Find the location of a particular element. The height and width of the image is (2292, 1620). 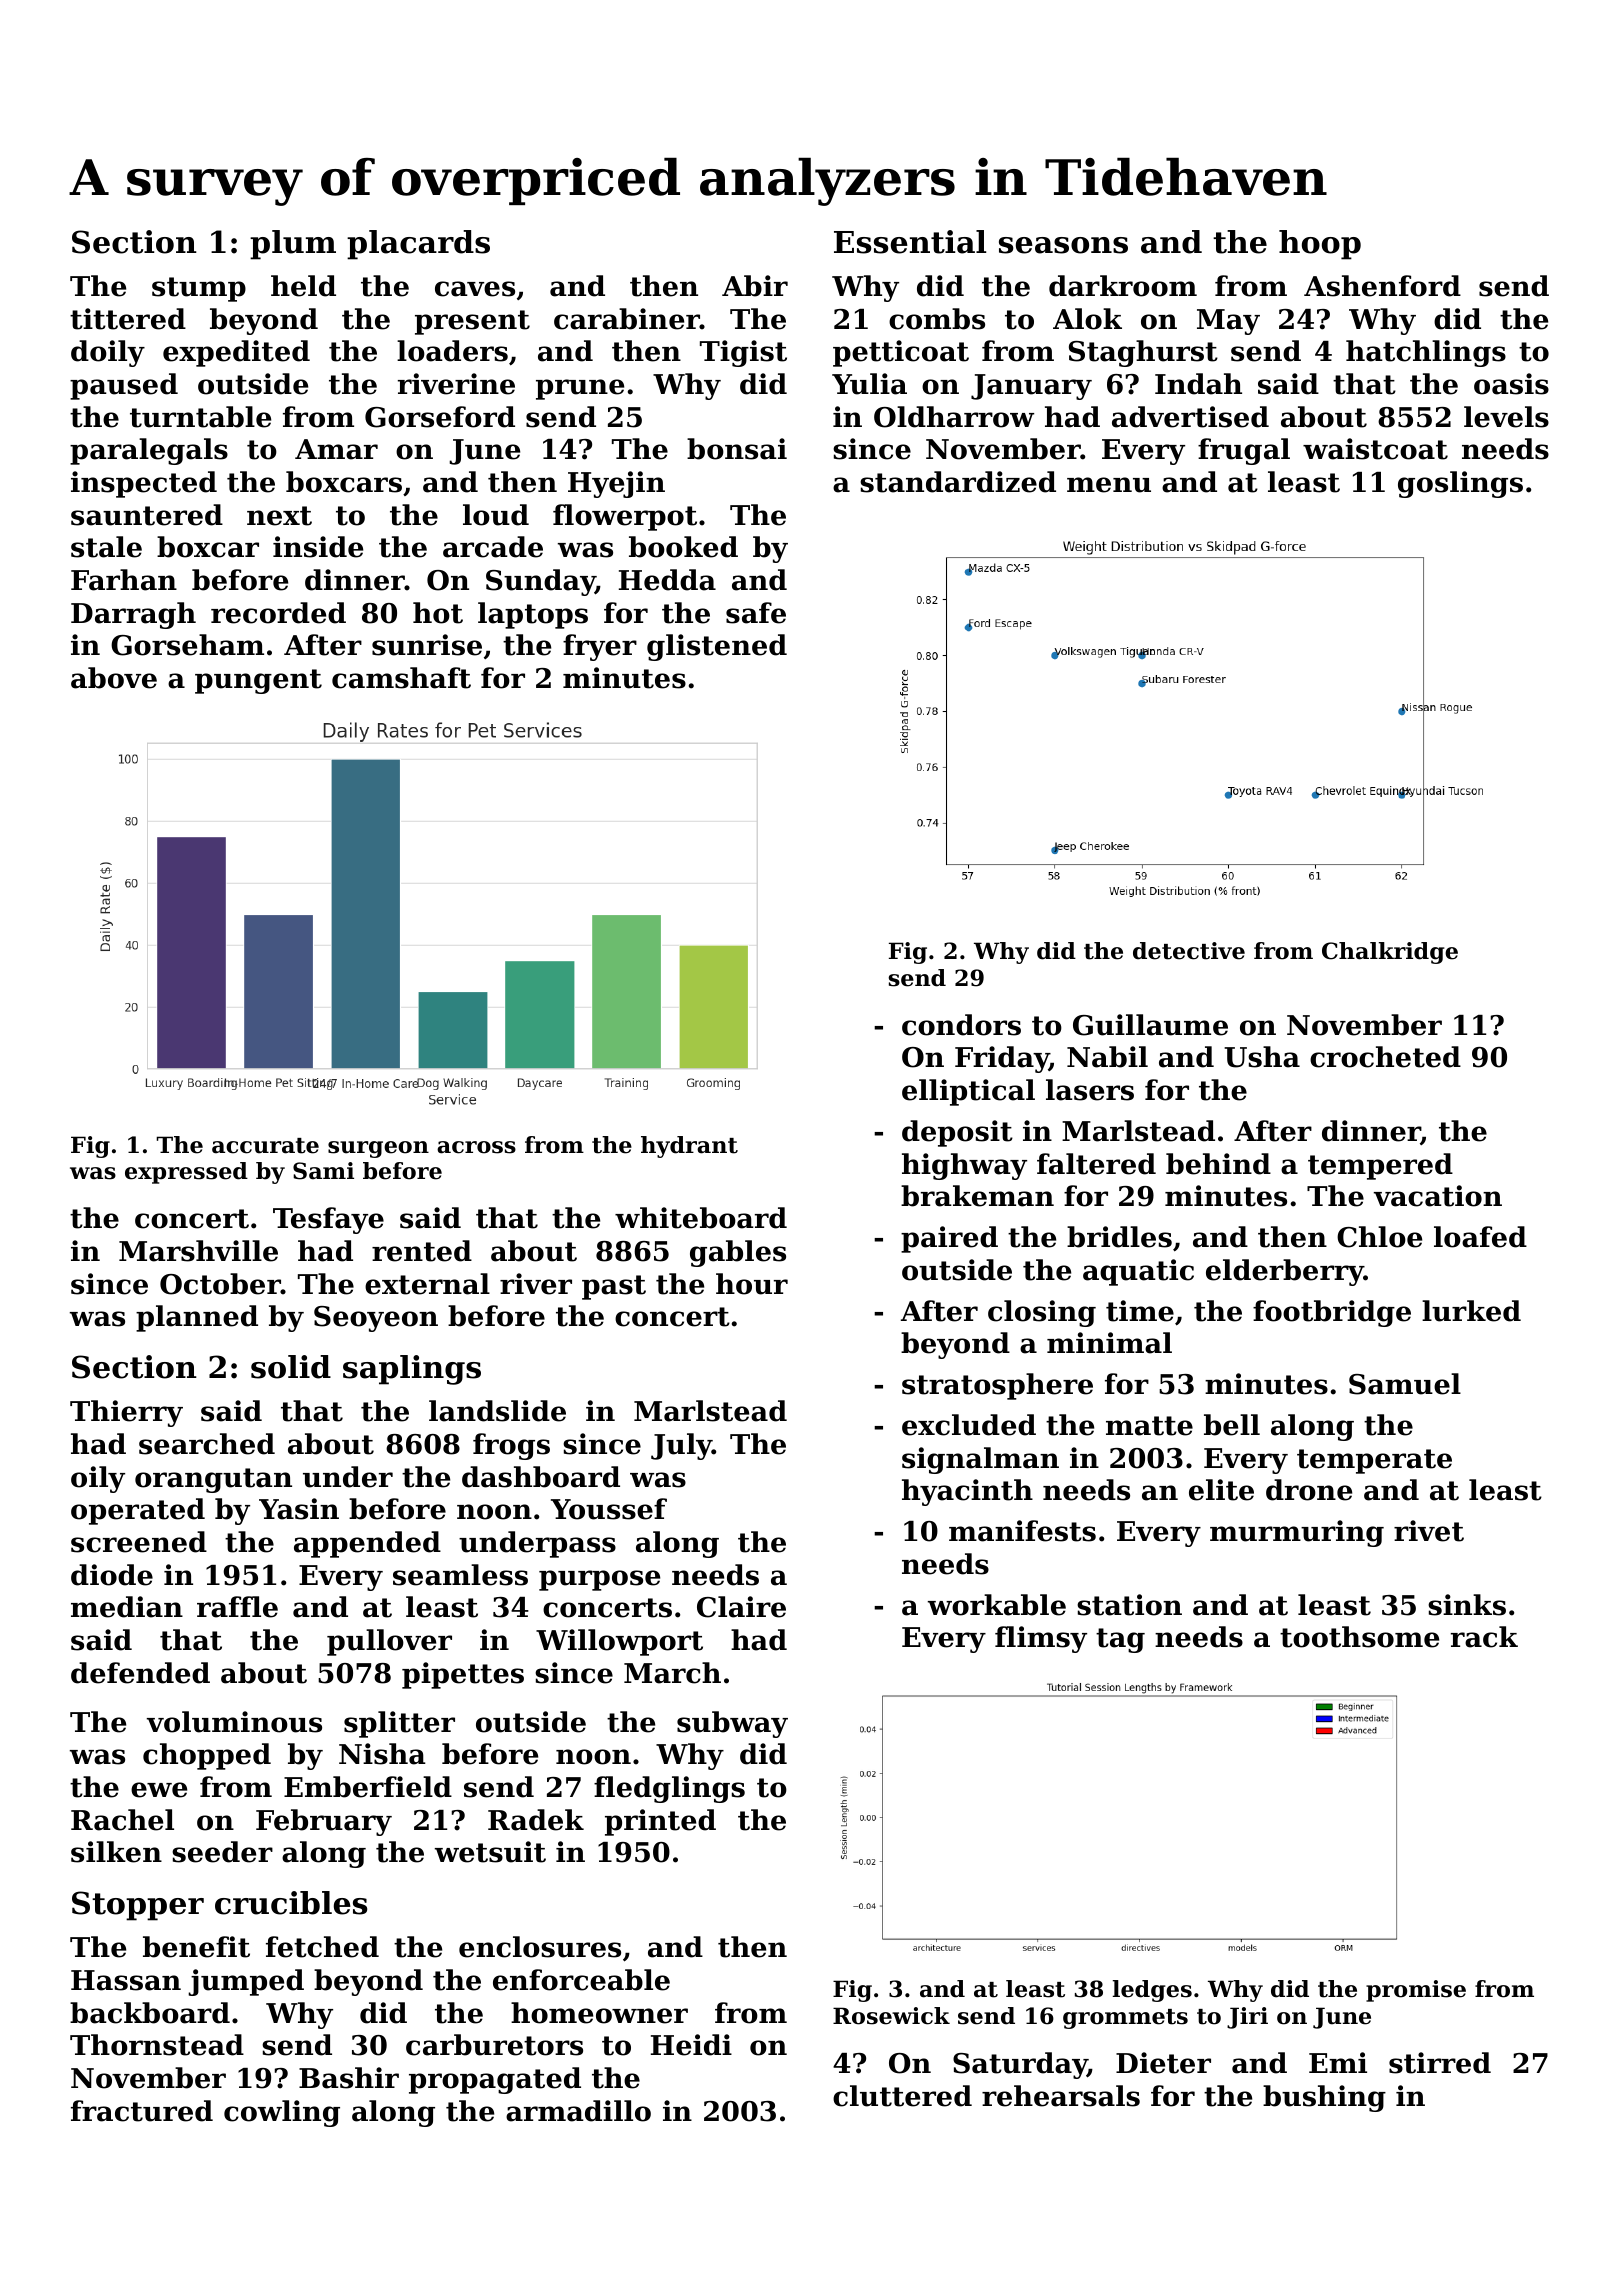

Yulia is located at coordinates (869, 384).
